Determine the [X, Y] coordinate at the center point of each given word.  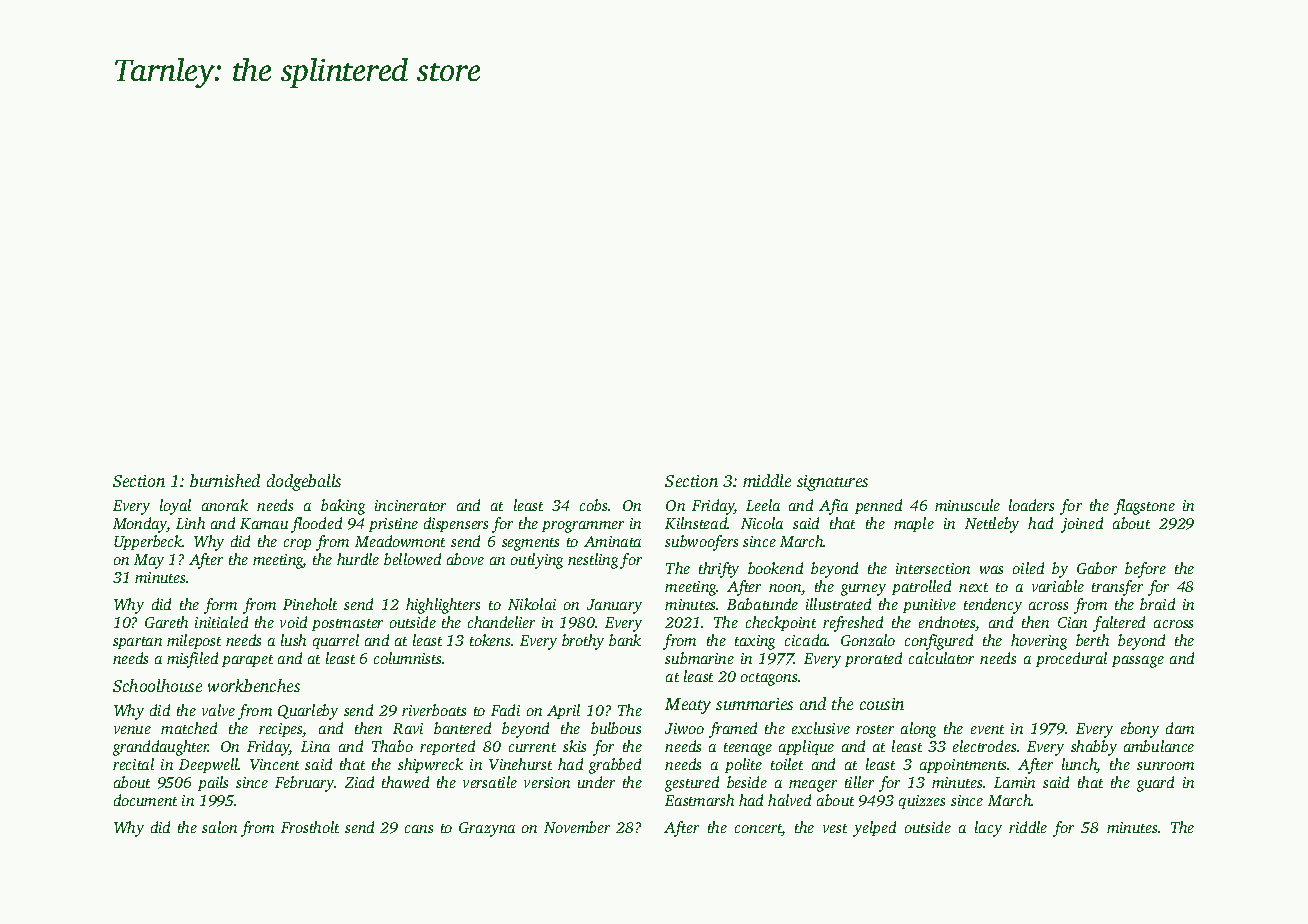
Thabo [392, 746]
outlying [537, 561]
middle [767, 480]
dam [1180, 728]
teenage [748, 749]
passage [1138, 662]
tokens [490, 640]
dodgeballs [304, 482]
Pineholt [310, 604]
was [991, 570]
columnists [407, 658]
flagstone [1144, 507]
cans [419, 829]
